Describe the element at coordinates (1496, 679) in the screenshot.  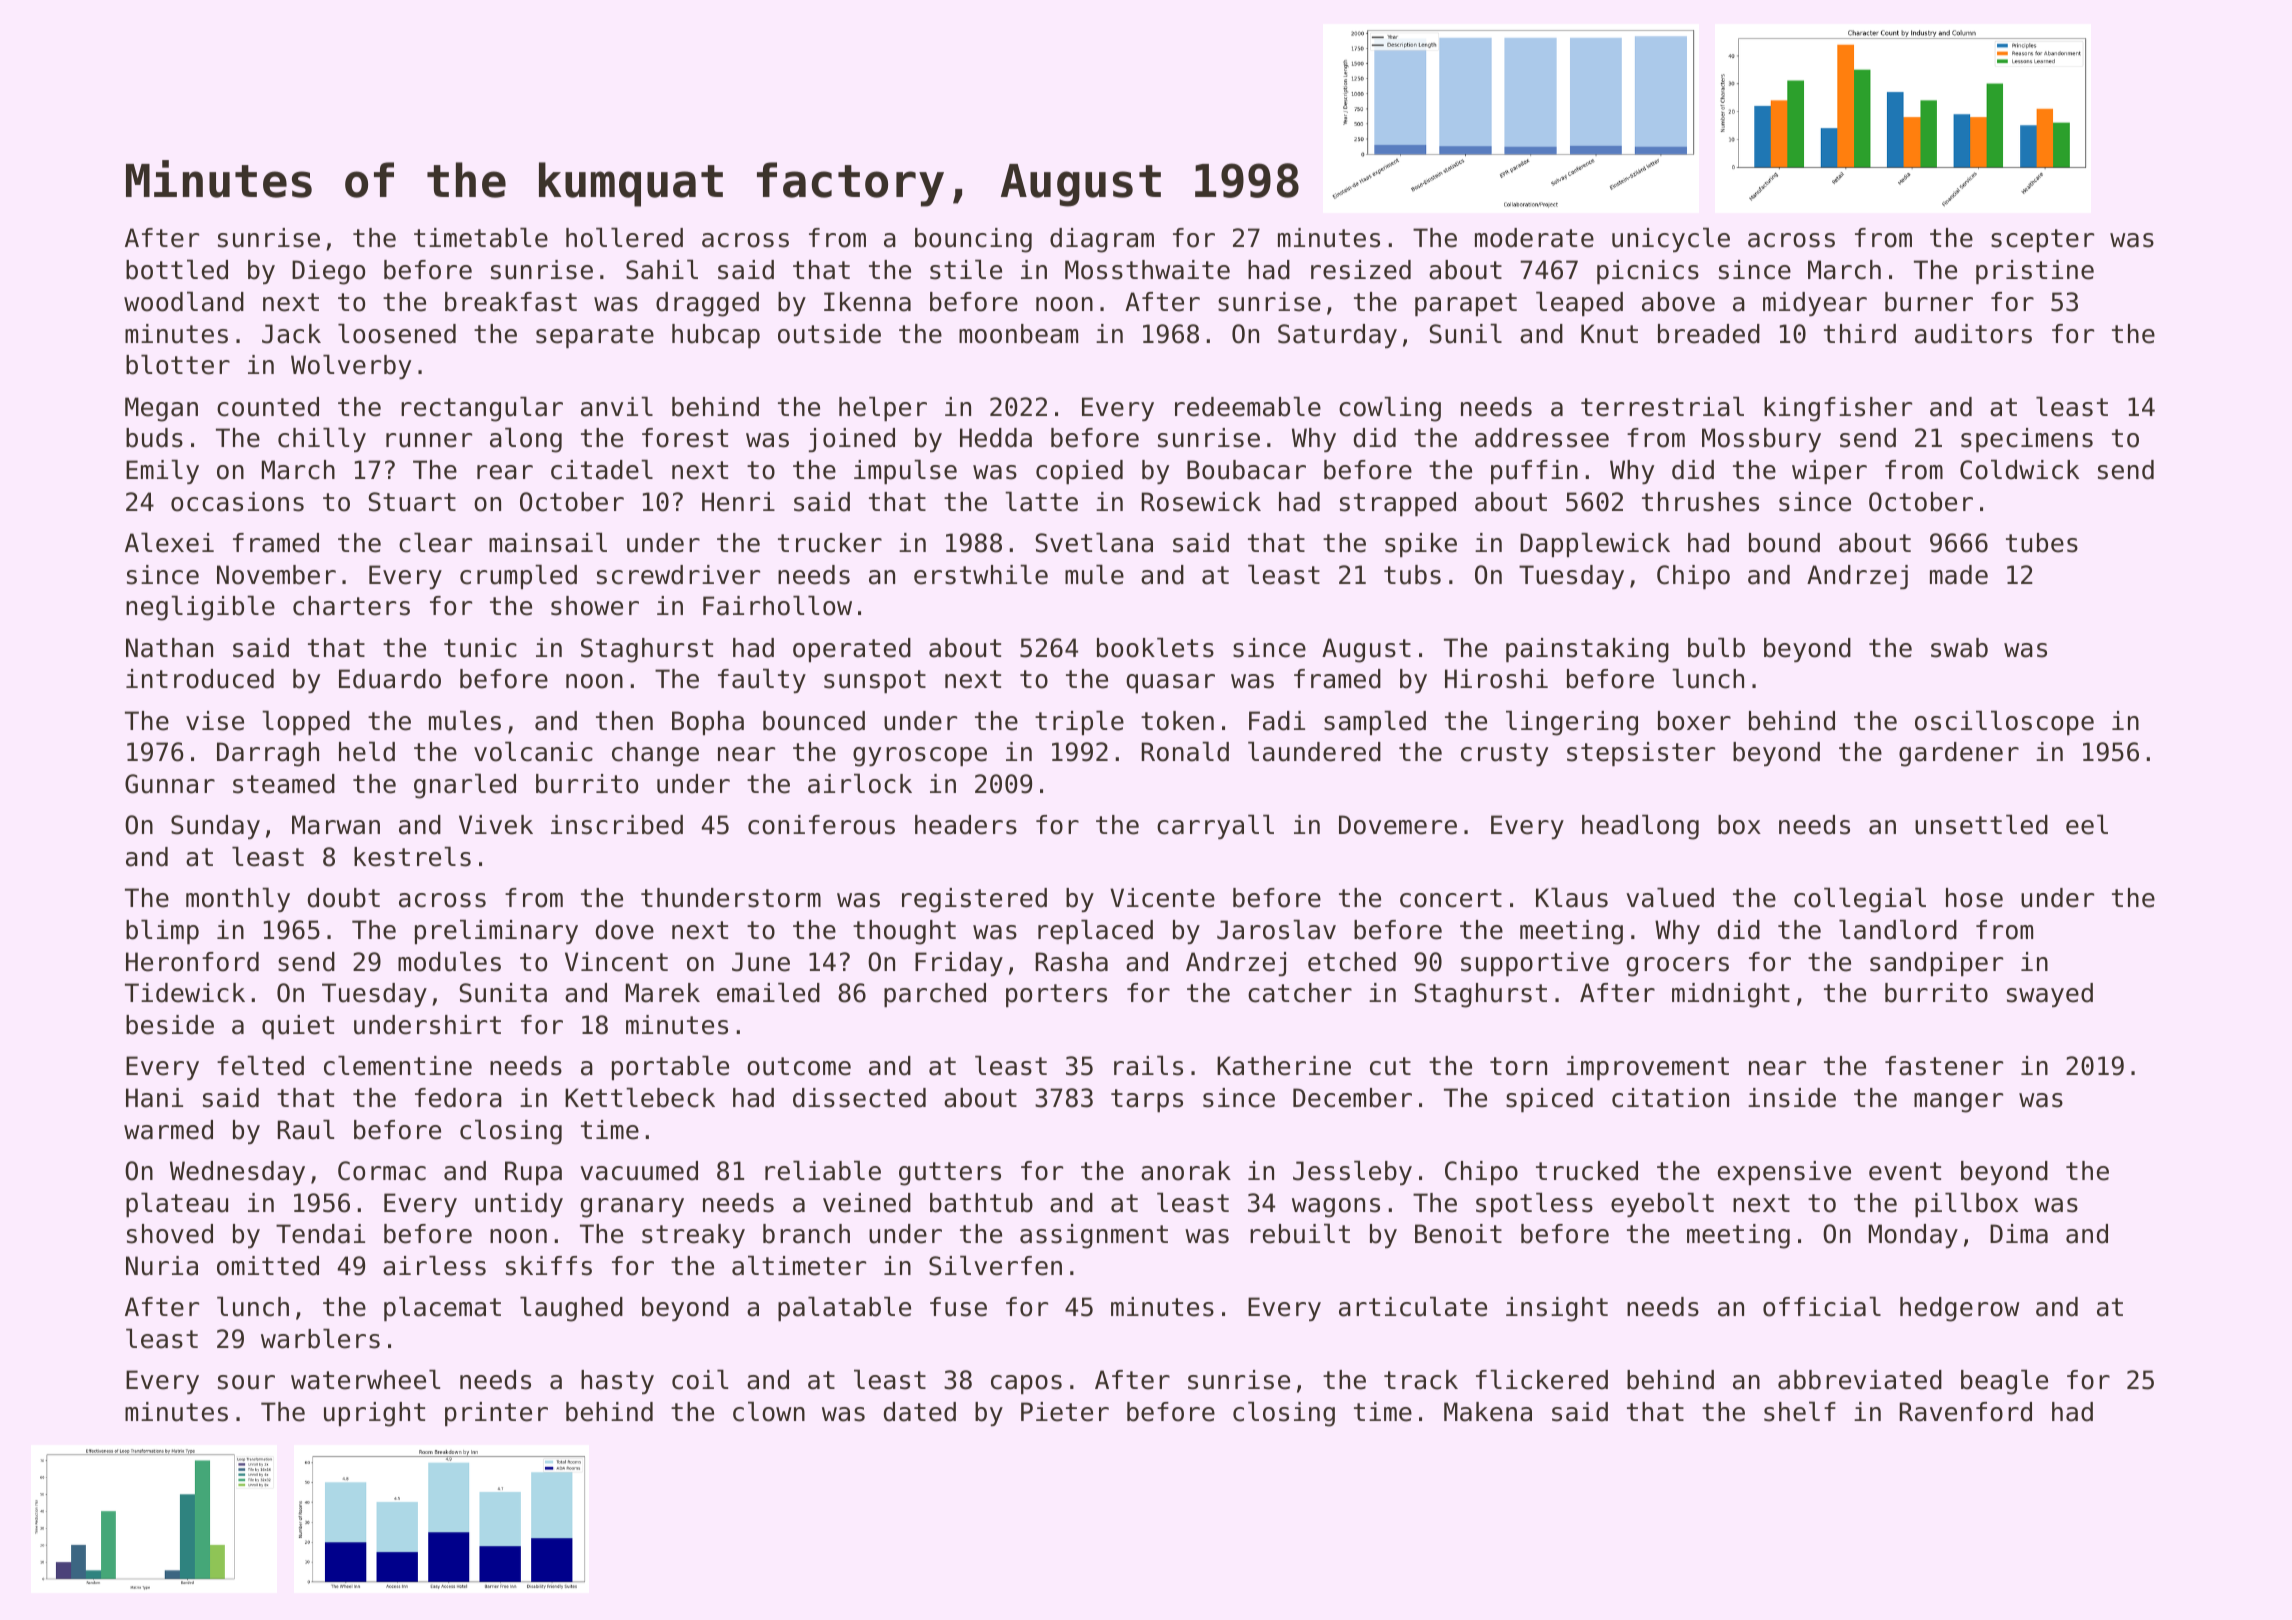
I see `Hiroshi` at that location.
